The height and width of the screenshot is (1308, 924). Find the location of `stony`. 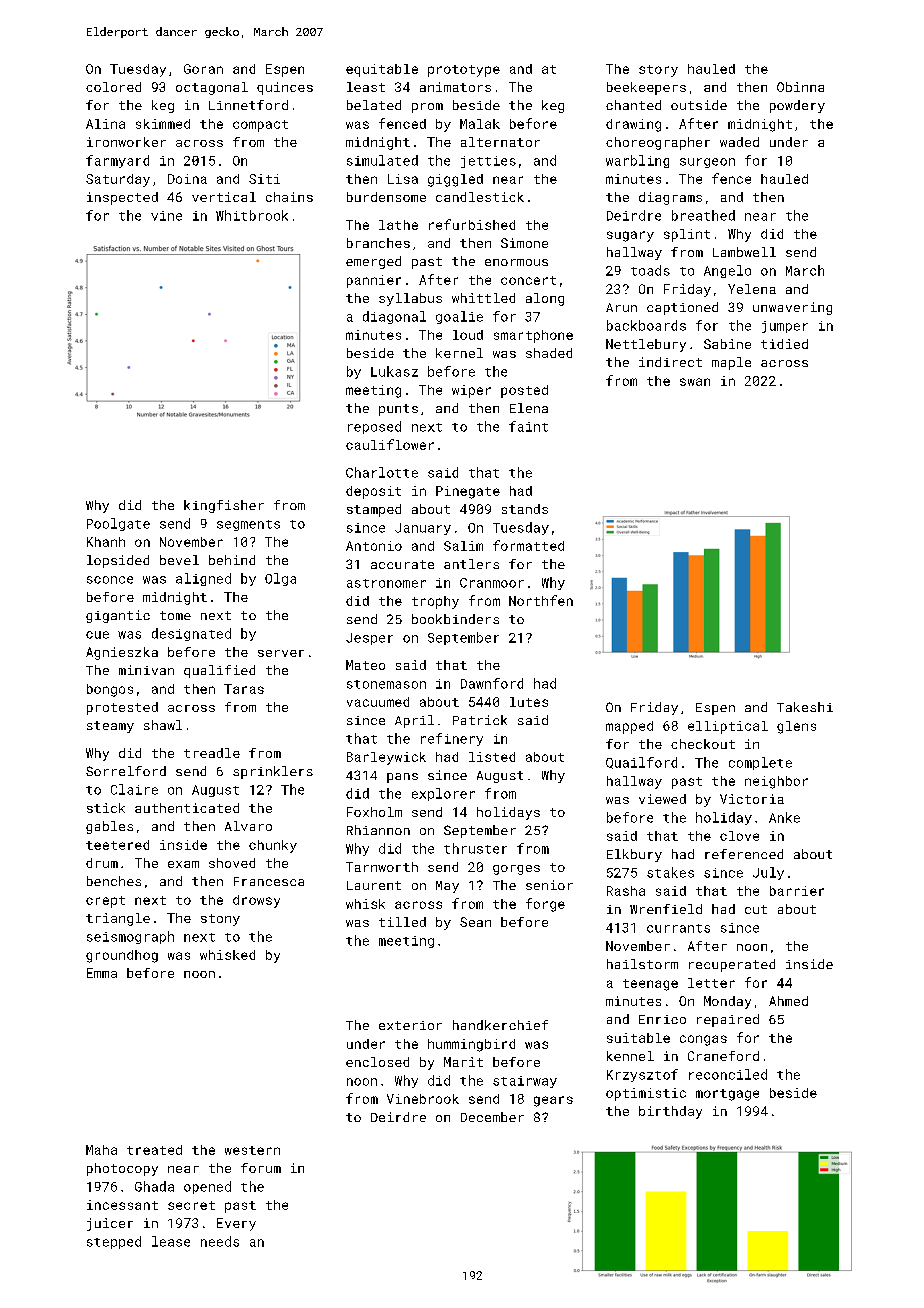

stony is located at coordinates (220, 920).
